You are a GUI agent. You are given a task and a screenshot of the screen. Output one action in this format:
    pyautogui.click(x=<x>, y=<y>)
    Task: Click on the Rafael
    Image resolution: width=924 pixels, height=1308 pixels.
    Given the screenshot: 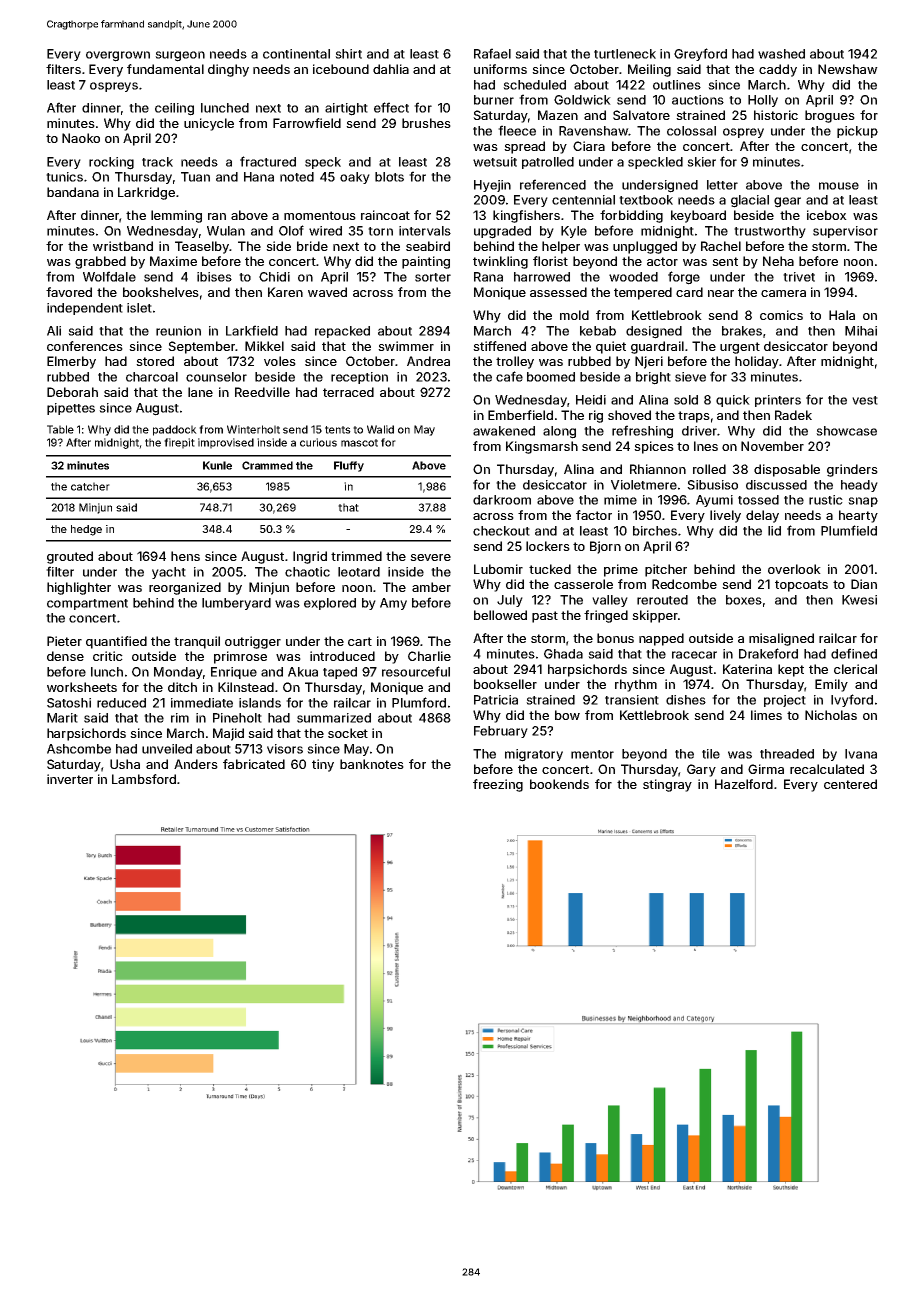 What is the action you would take?
    pyautogui.click(x=492, y=53)
